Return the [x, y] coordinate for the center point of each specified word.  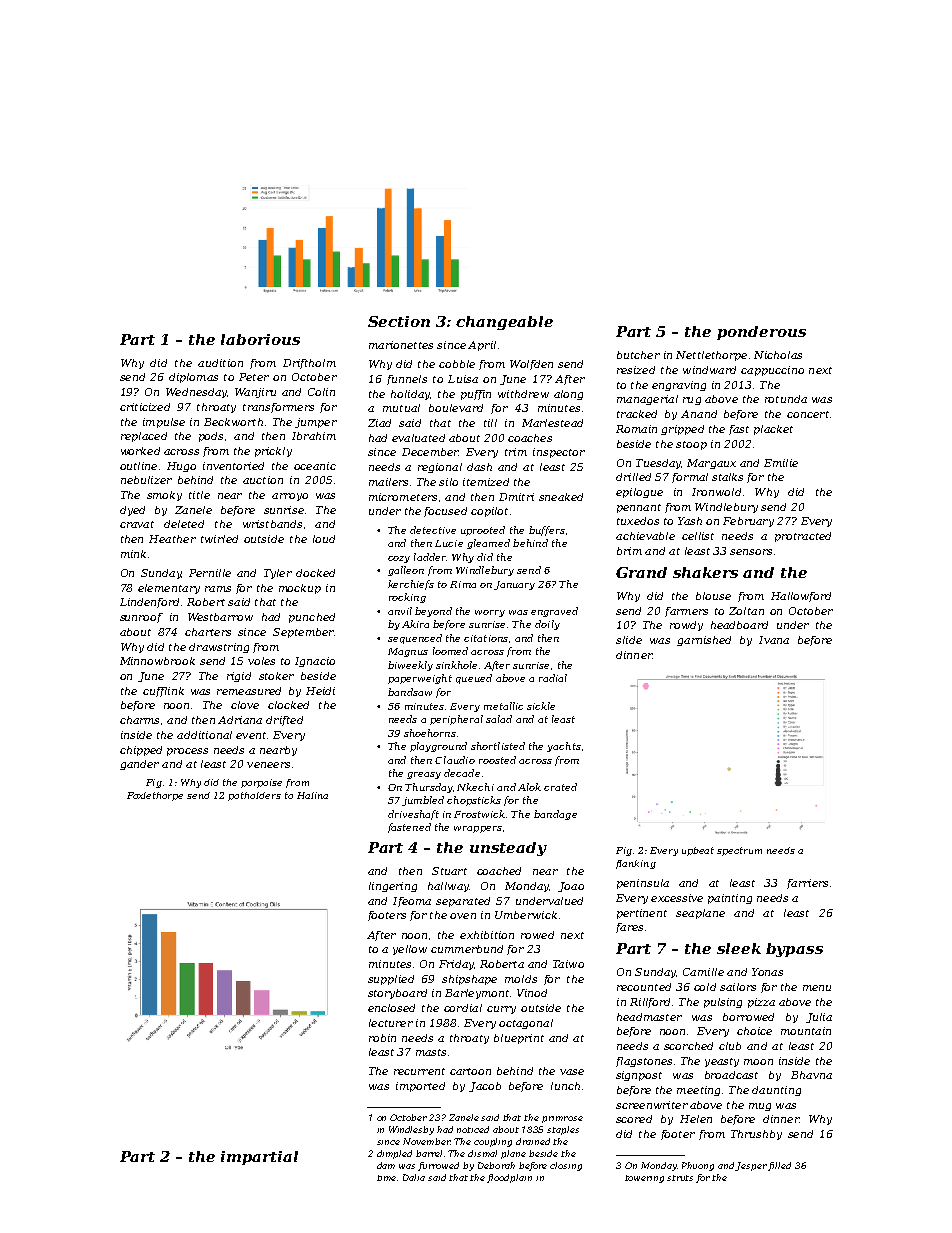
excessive [677, 898]
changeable [504, 323]
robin [382, 1038]
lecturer [391, 1023]
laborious [260, 339]
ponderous [761, 333]
